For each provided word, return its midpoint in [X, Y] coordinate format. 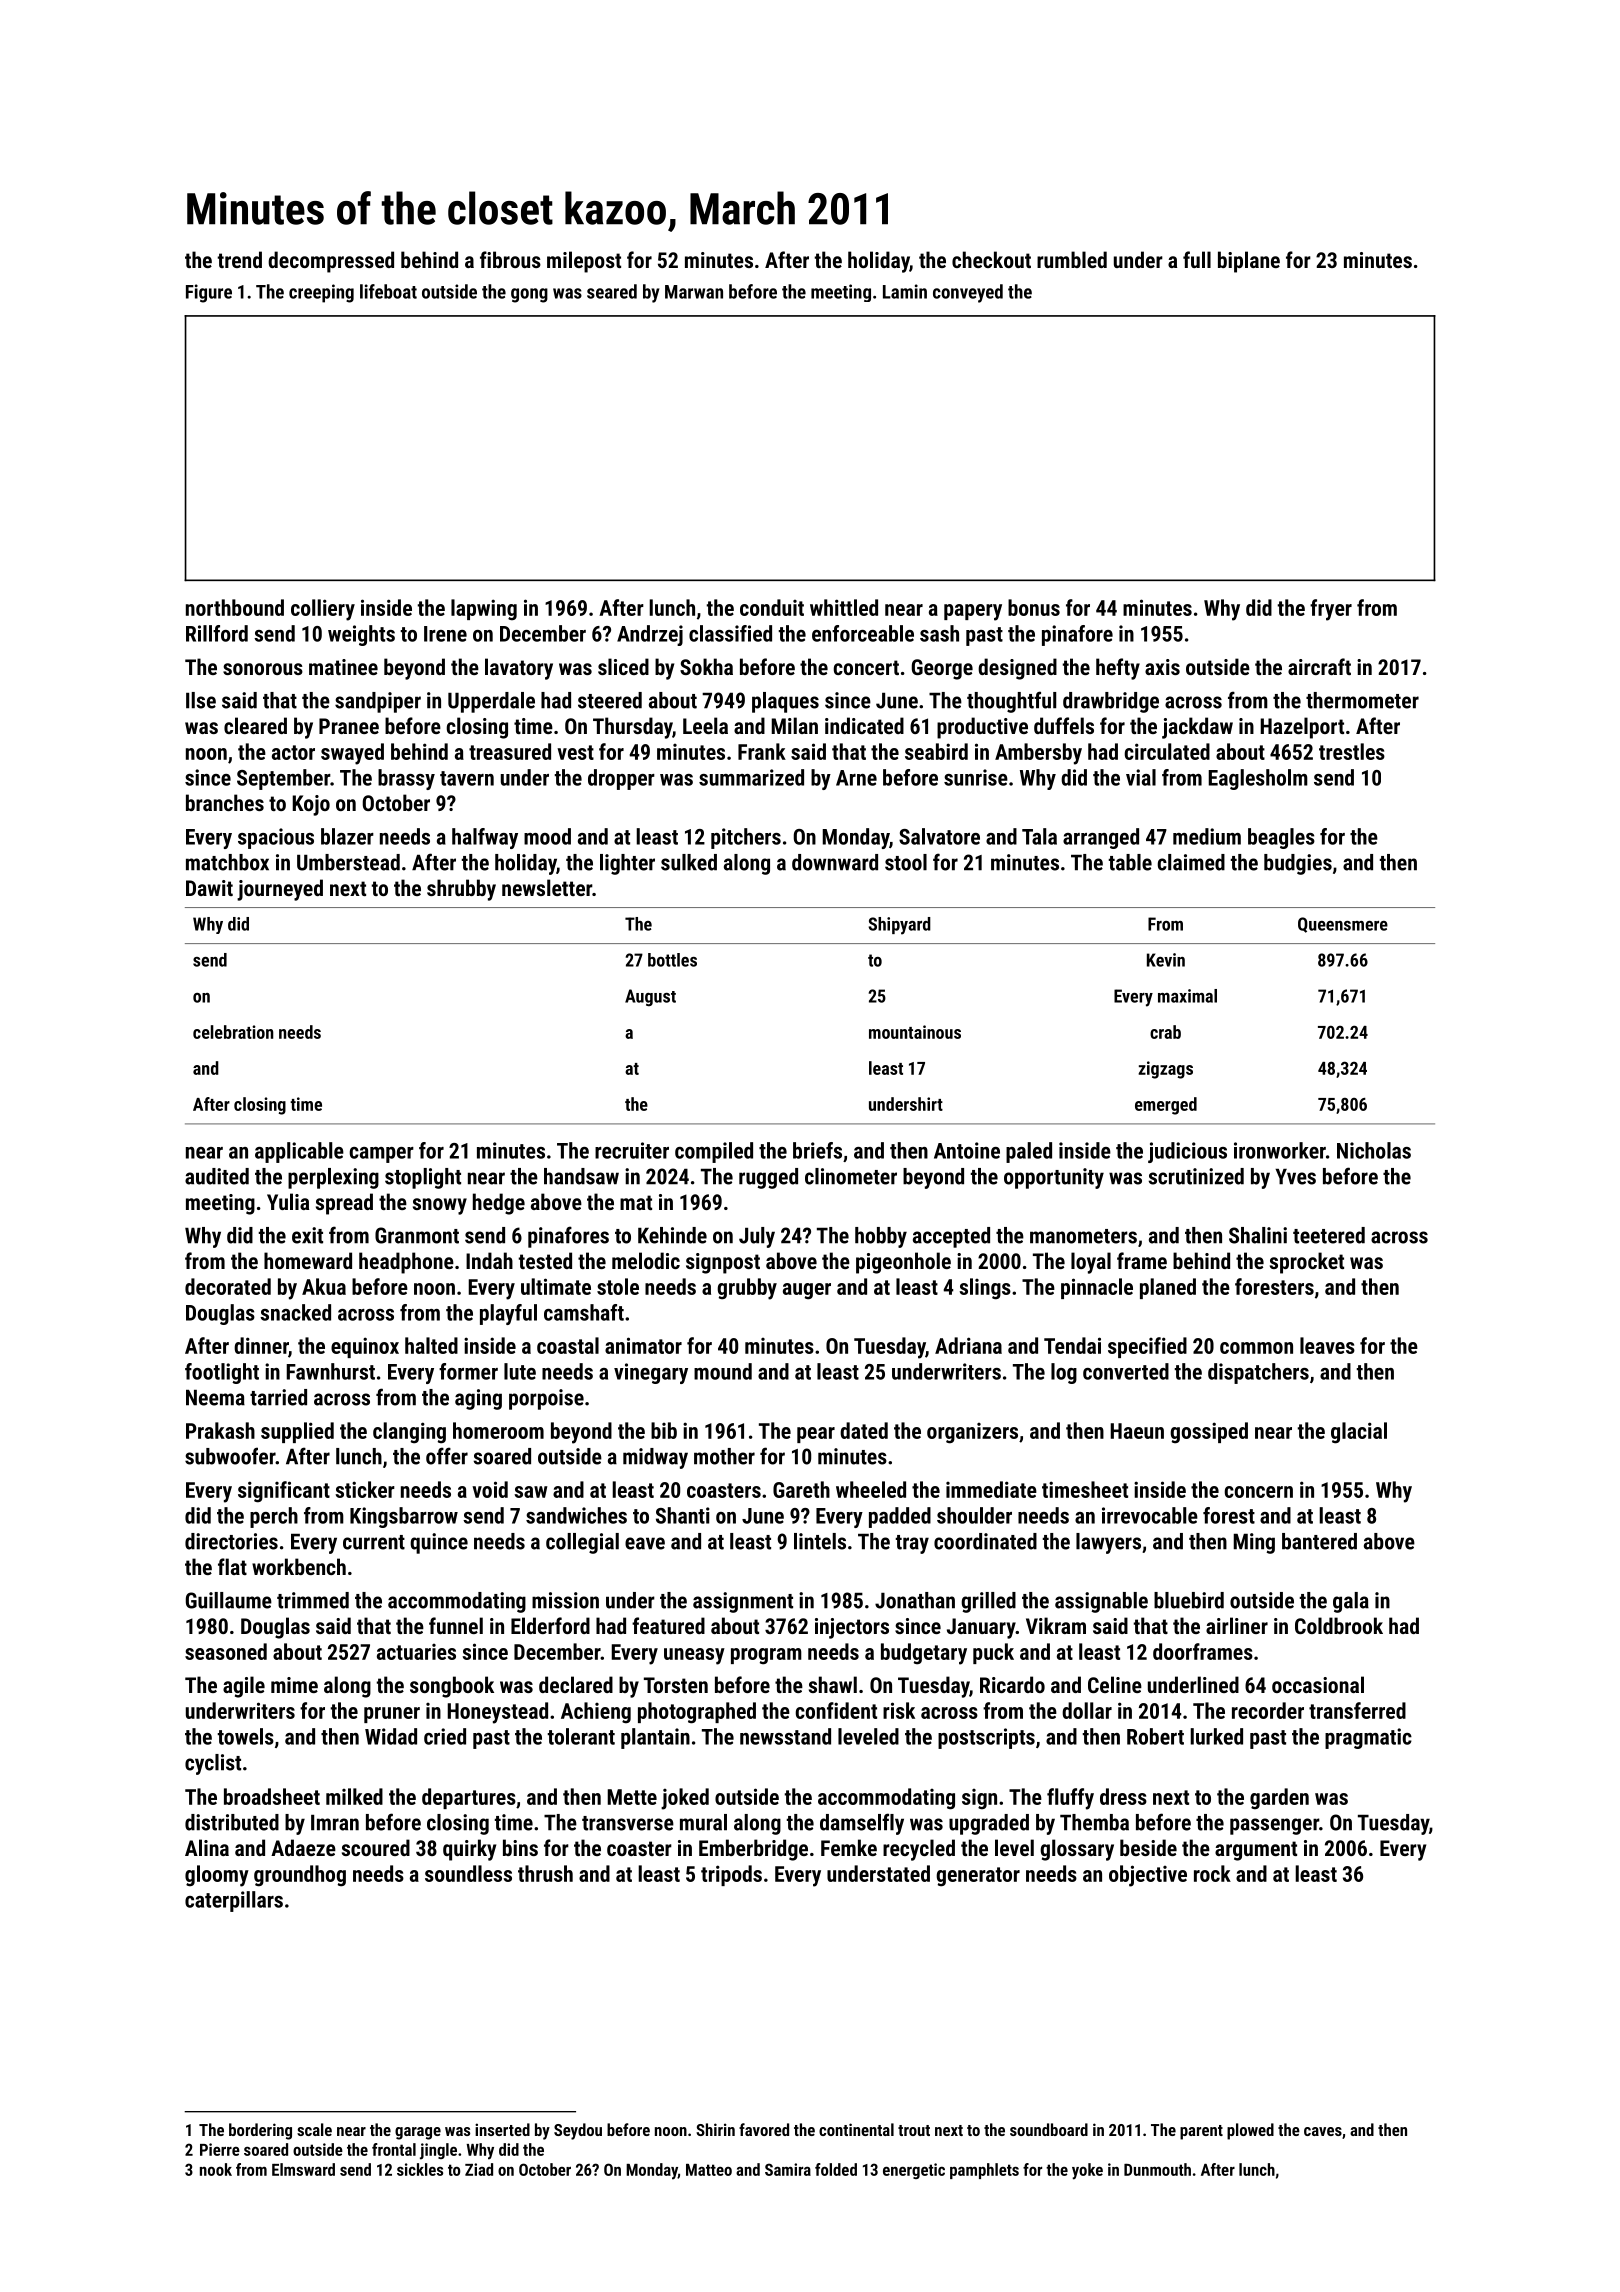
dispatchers [1258, 1373]
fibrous [510, 259]
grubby [747, 1289]
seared [612, 291]
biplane [1249, 262]
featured [668, 1625]
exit [307, 1235]
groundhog [300, 1876]
